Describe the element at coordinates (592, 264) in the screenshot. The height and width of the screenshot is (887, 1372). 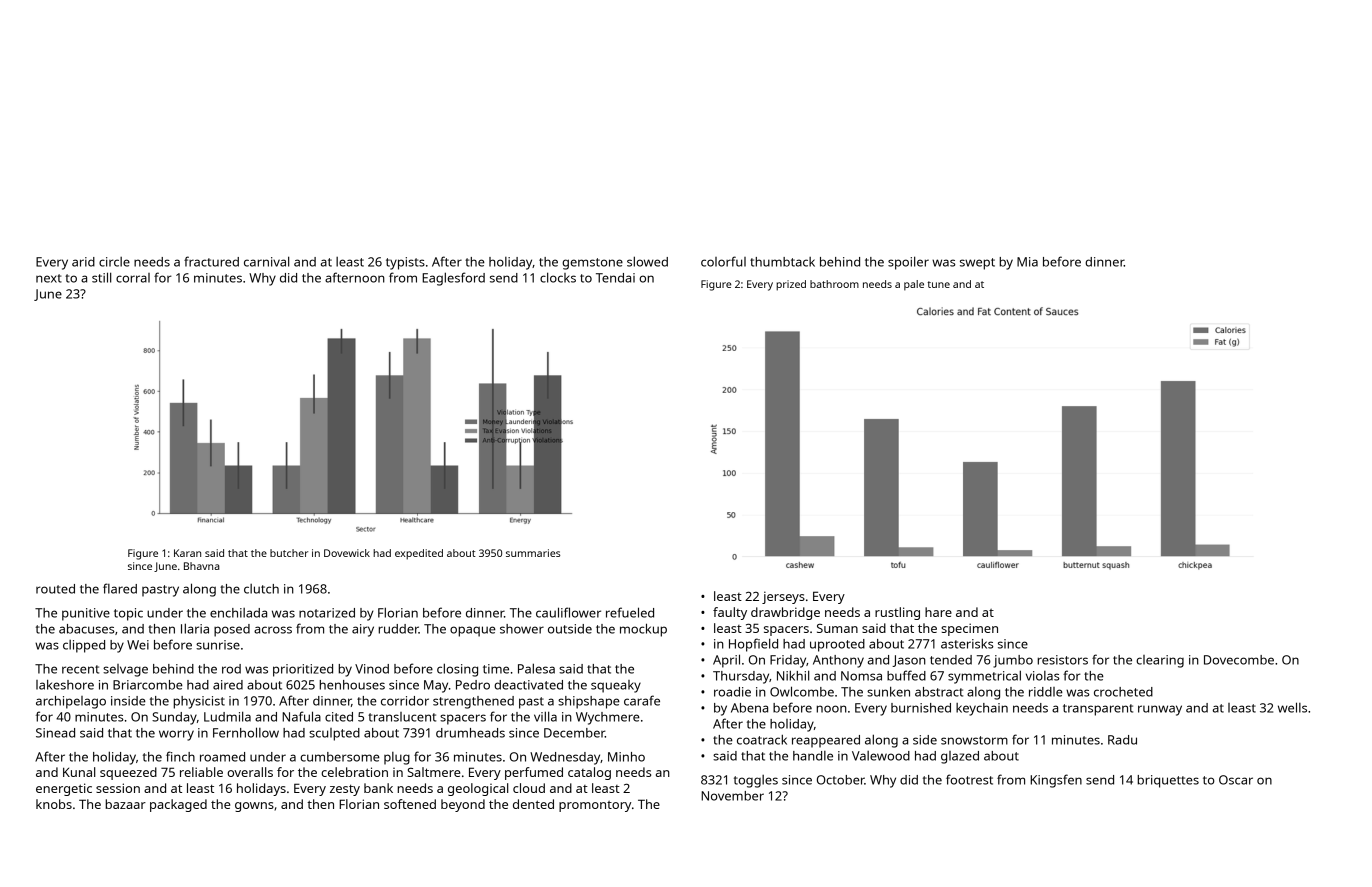
I see `gemstone` at that location.
